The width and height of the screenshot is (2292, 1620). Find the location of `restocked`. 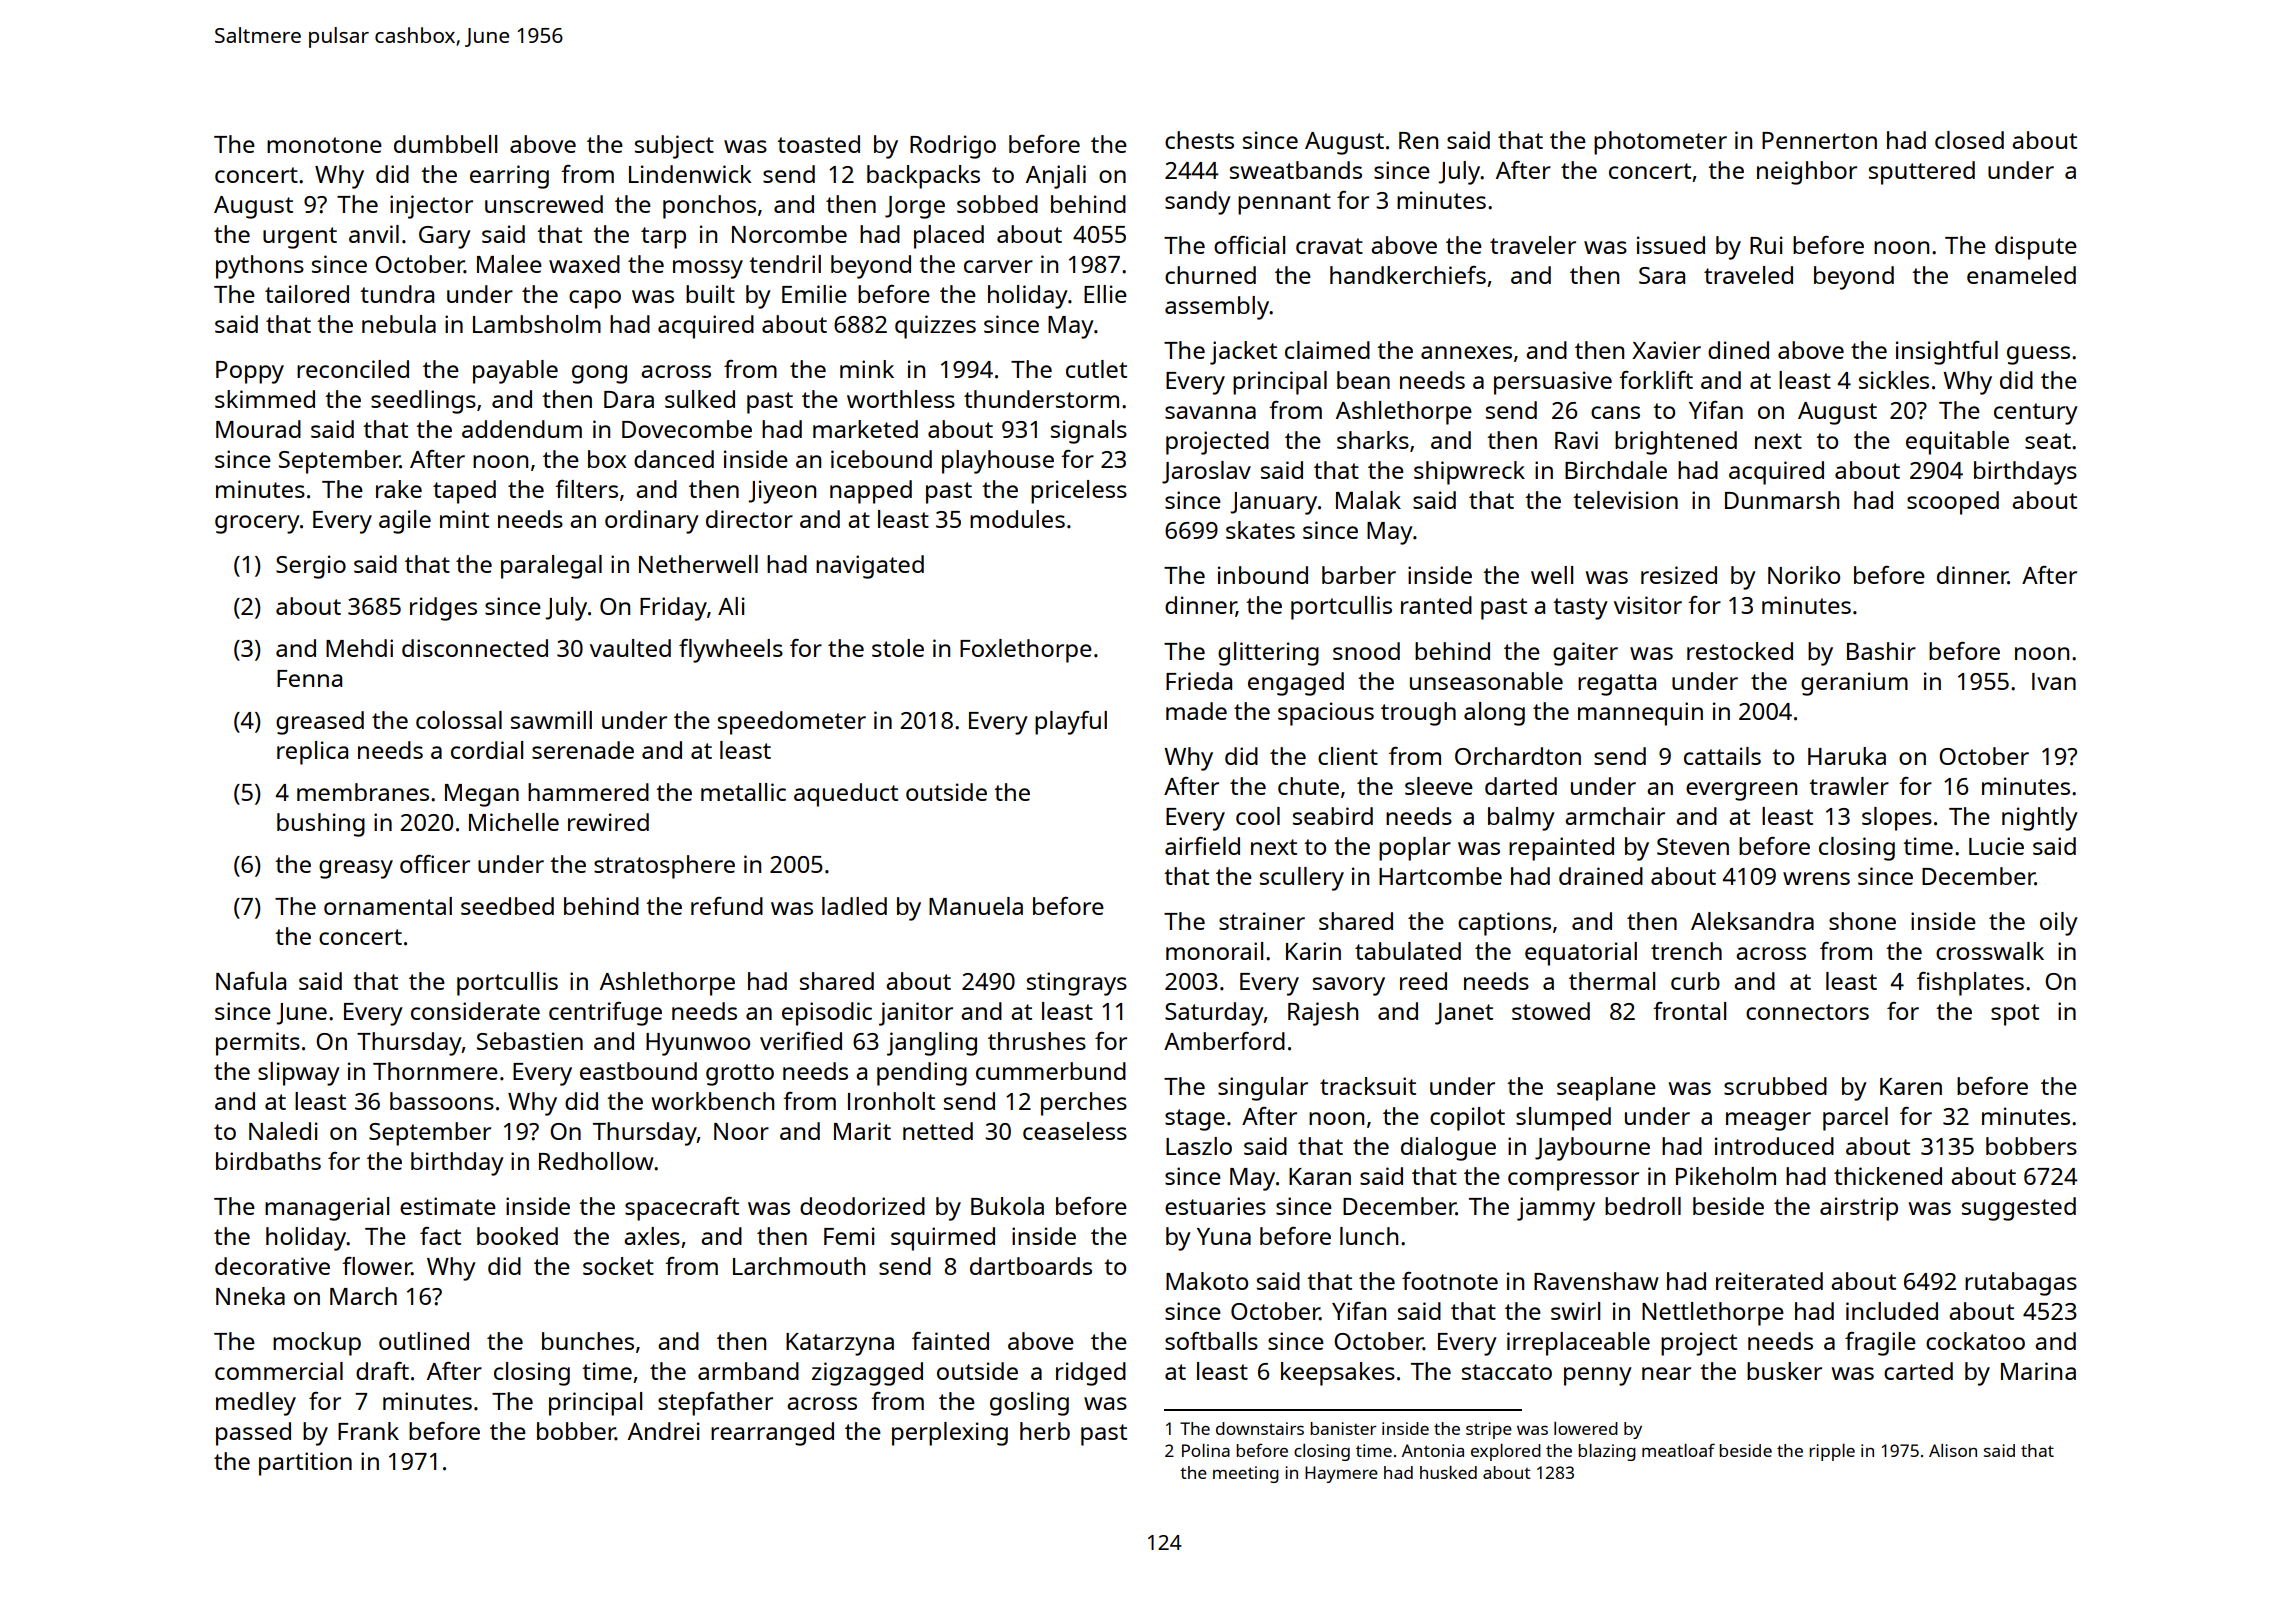

restocked is located at coordinates (1740, 651).
